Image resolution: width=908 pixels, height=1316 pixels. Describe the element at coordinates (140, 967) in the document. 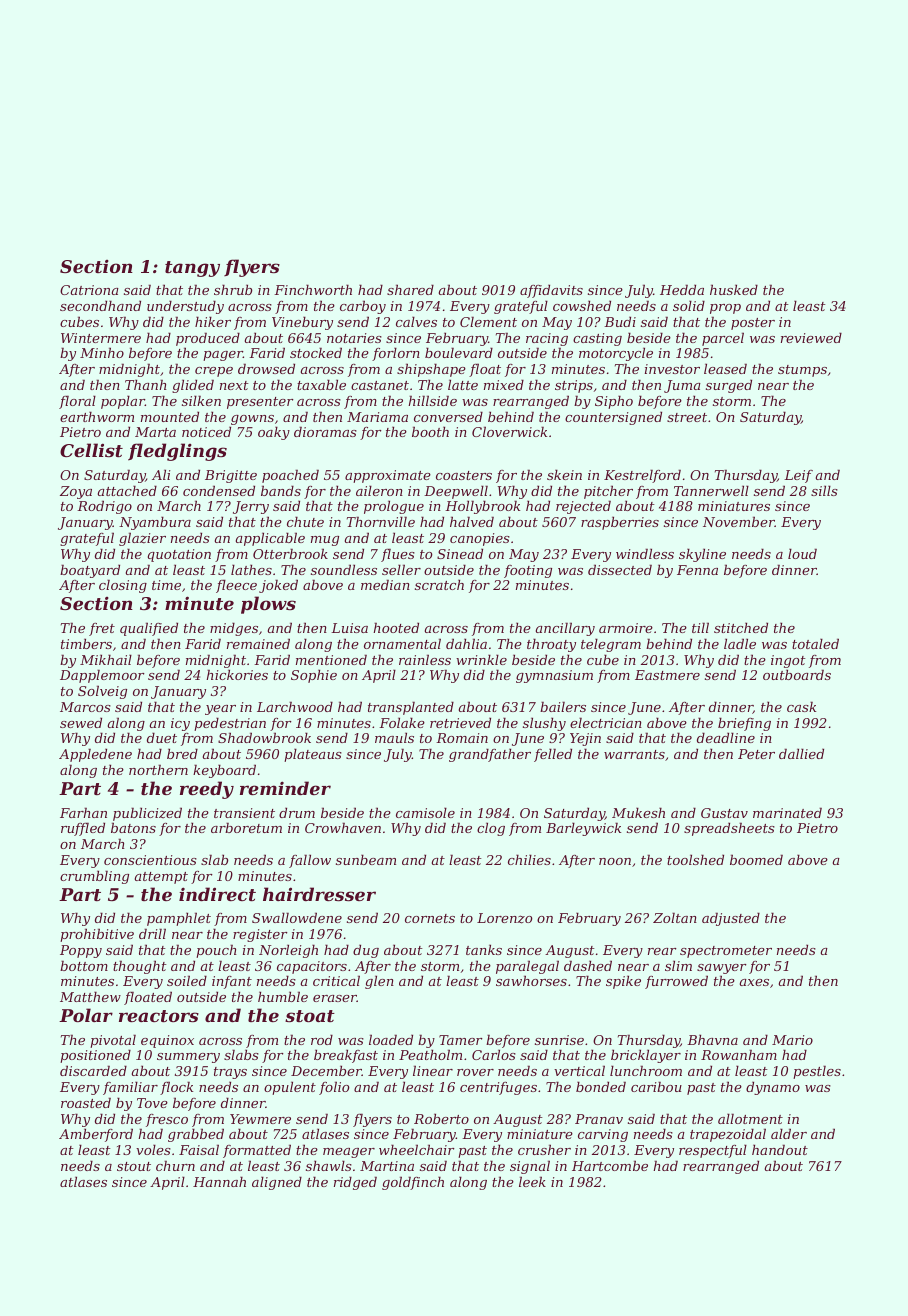

I see `thought` at that location.
